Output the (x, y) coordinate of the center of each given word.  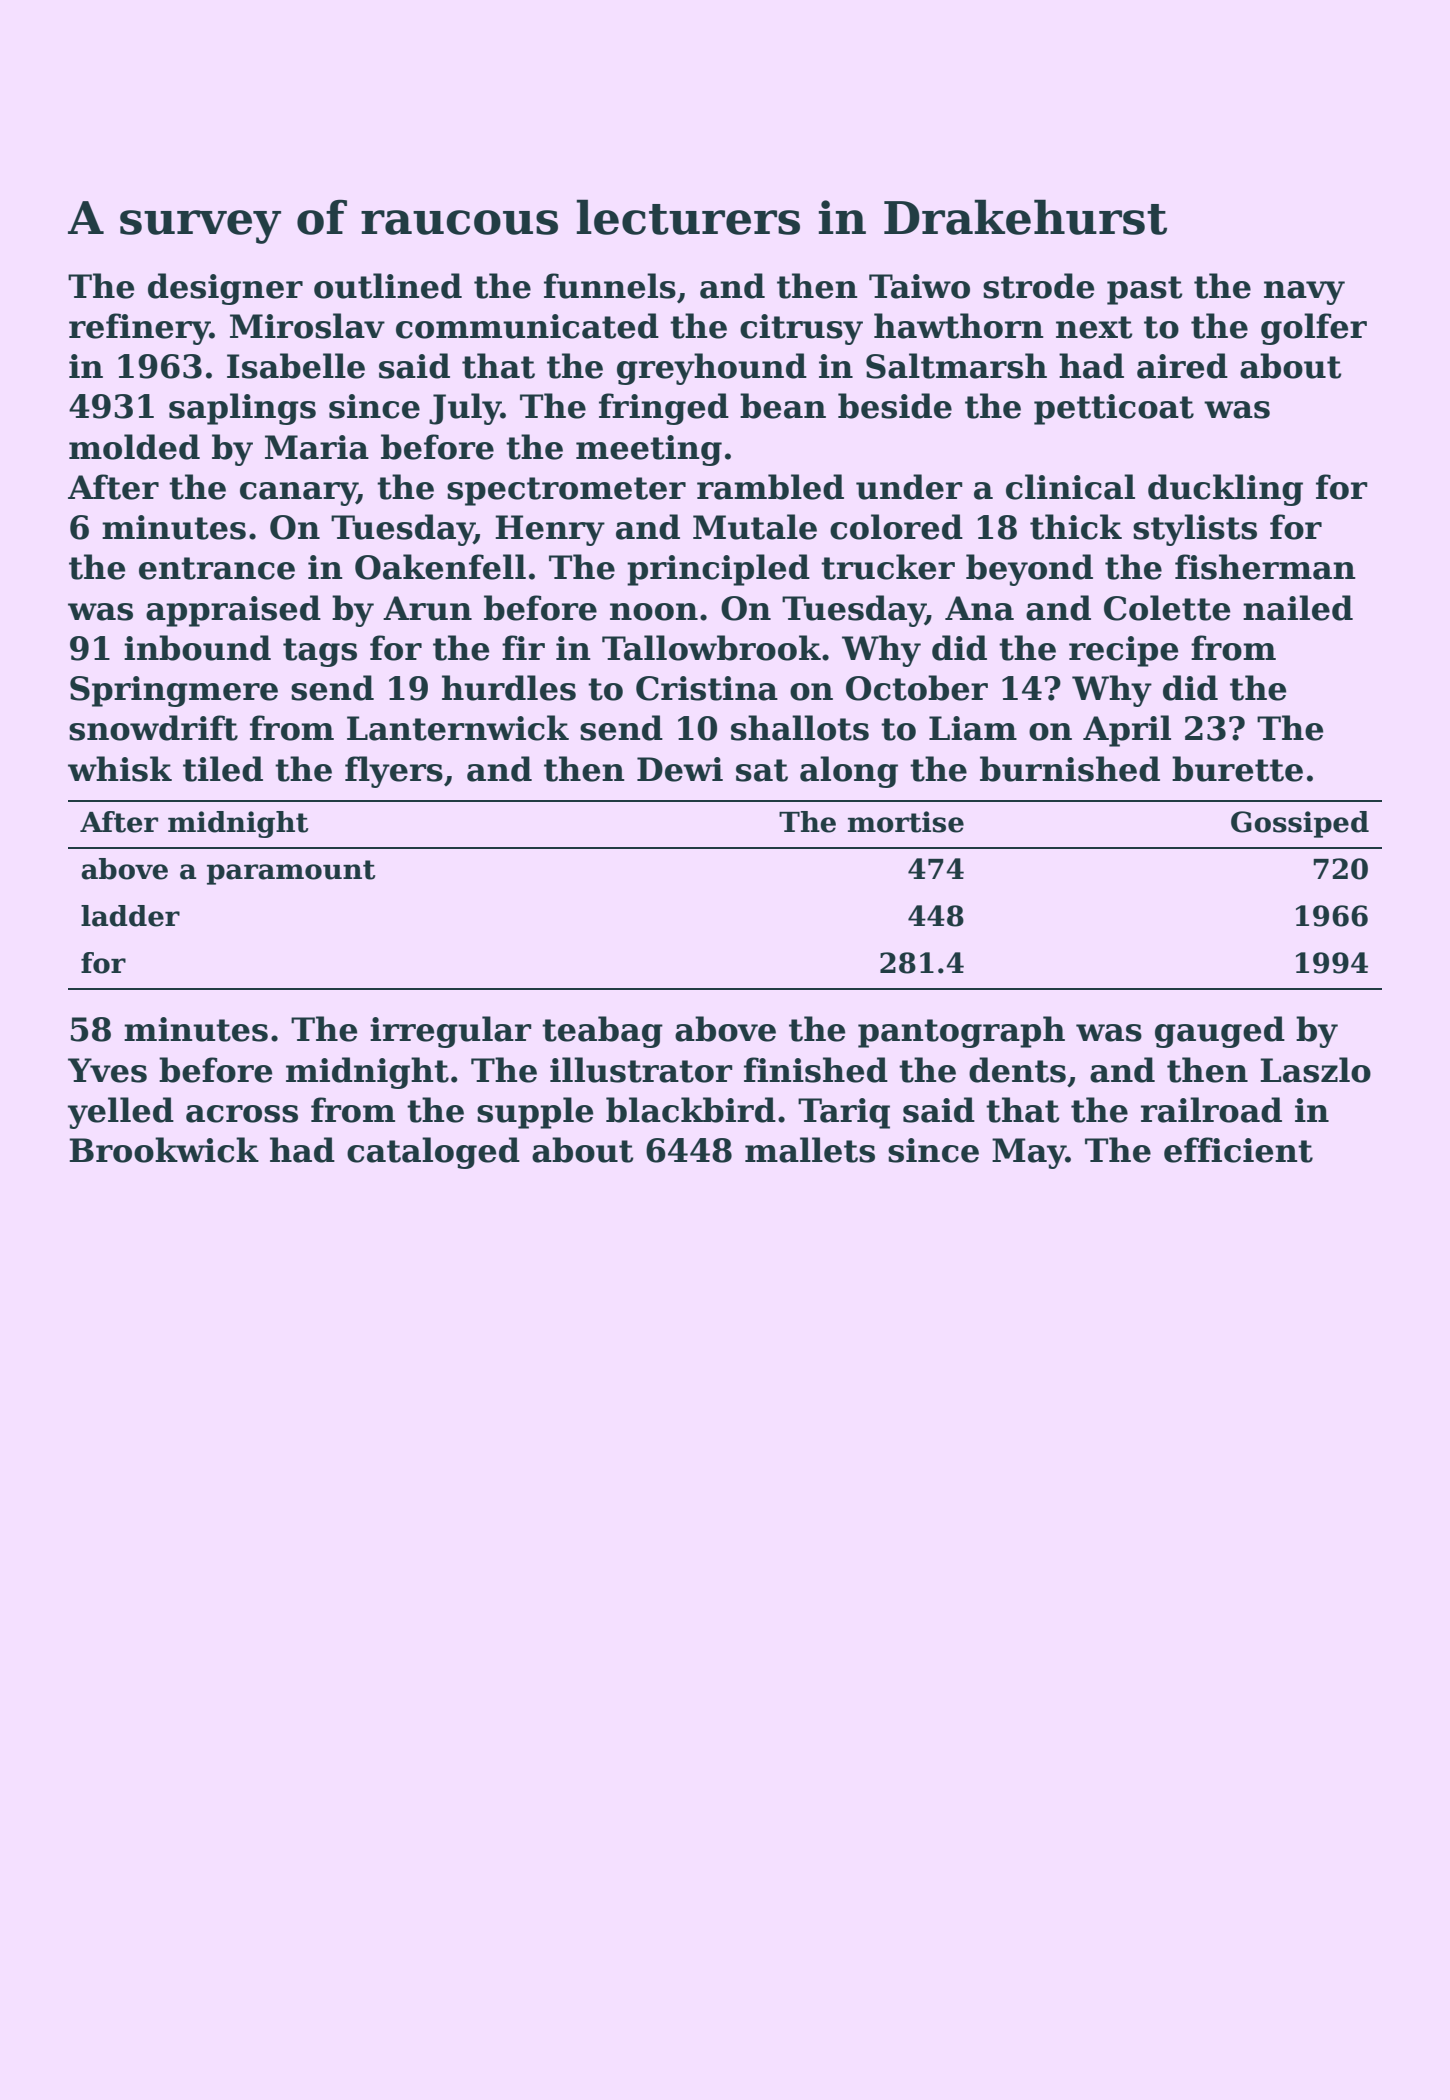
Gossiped (1300, 824)
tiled (223, 769)
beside (895, 406)
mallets (810, 1150)
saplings (242, 409)
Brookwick (164, 1150)
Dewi (680, 769)
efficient (1238, 1150)
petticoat (1114, 409)
